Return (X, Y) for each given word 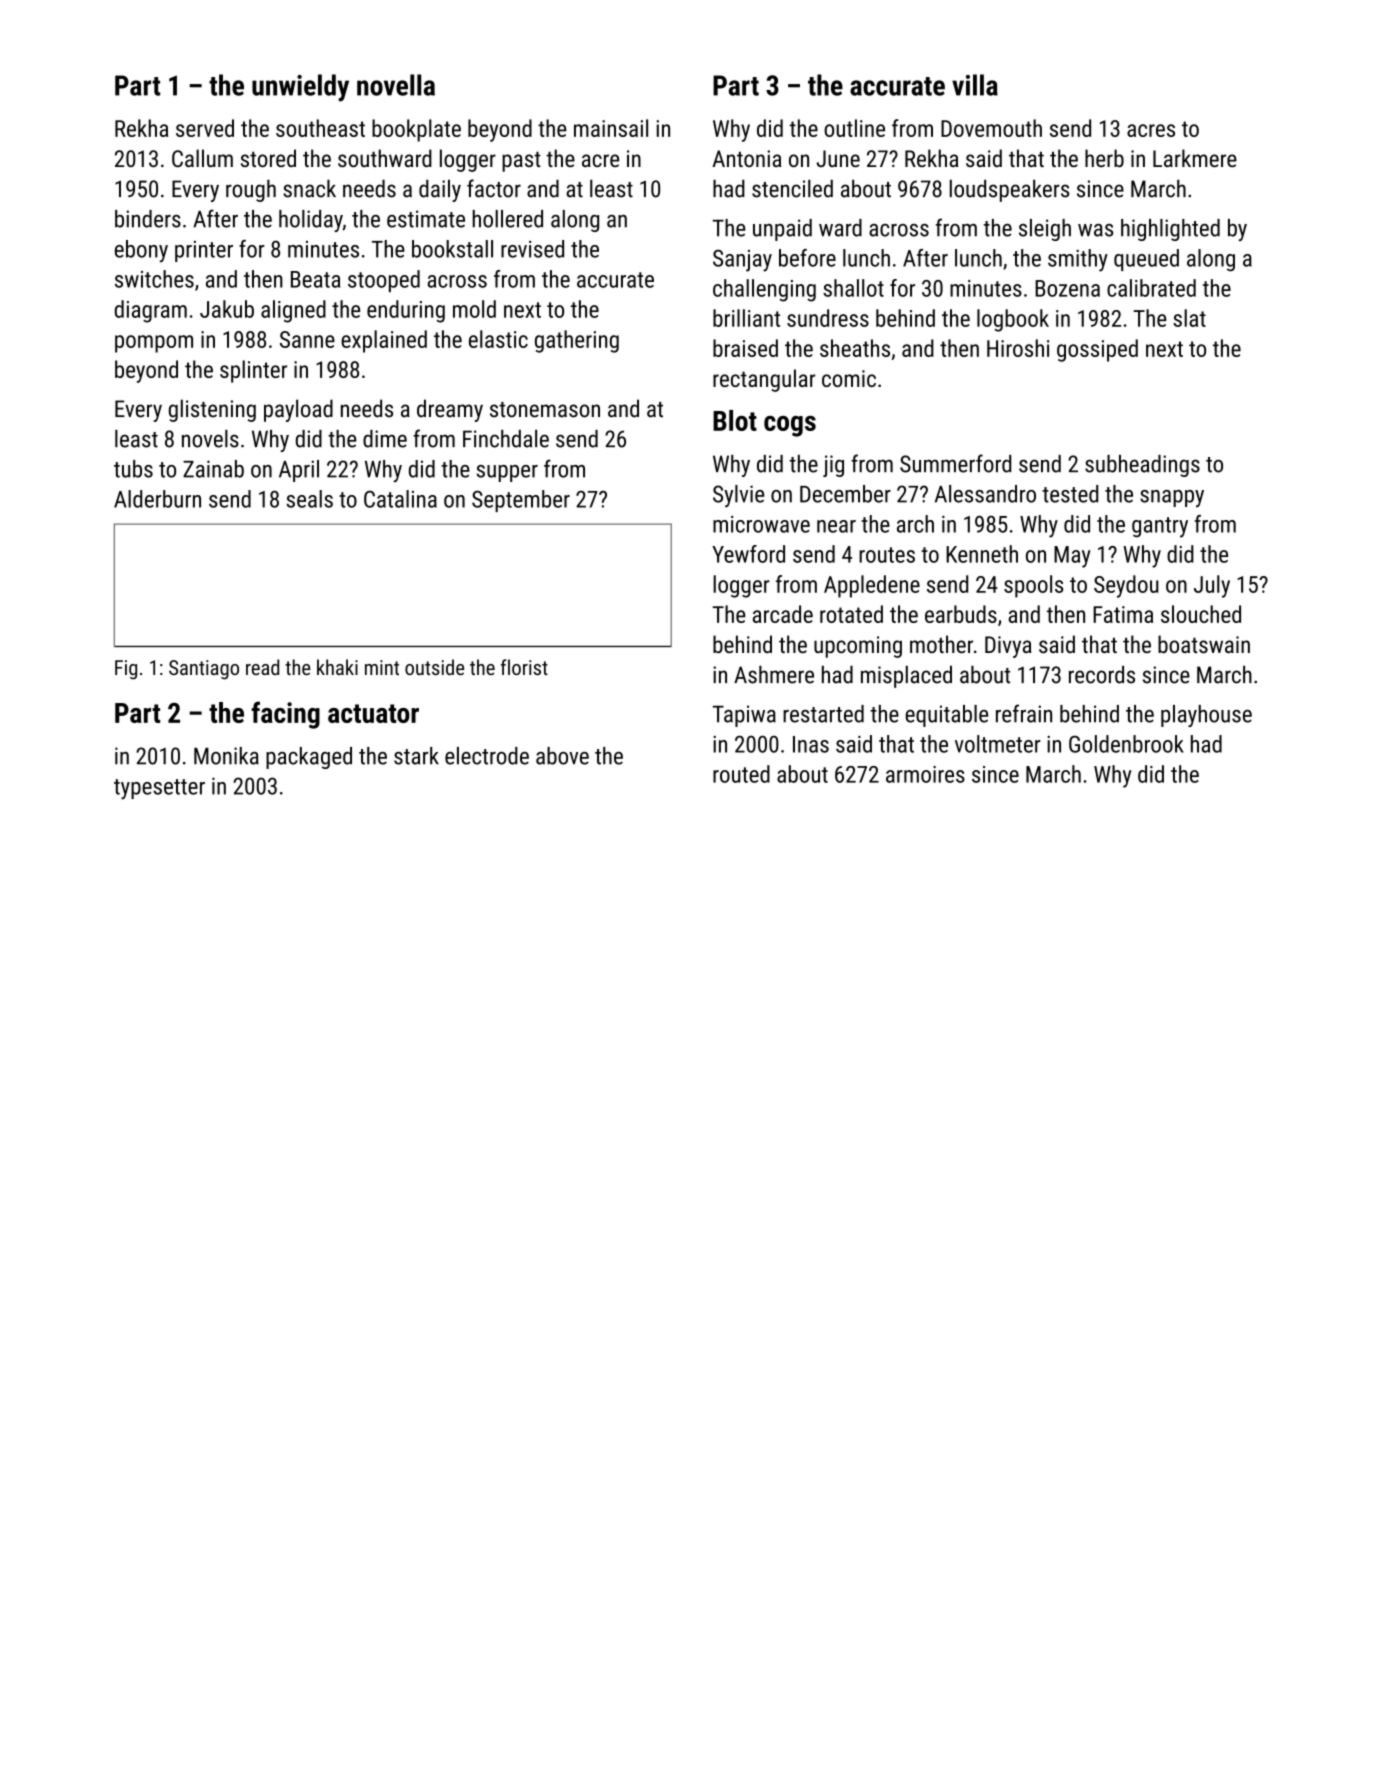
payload (298, 410)
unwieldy (300, 88)
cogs (790, 426)
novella (396, 85)
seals (309, 499)
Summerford (955, 463)
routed (741, 774)
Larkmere (1195, 158)
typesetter (159, 789)
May (1072, 557)
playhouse (1206, 716)
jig (833, 466)
